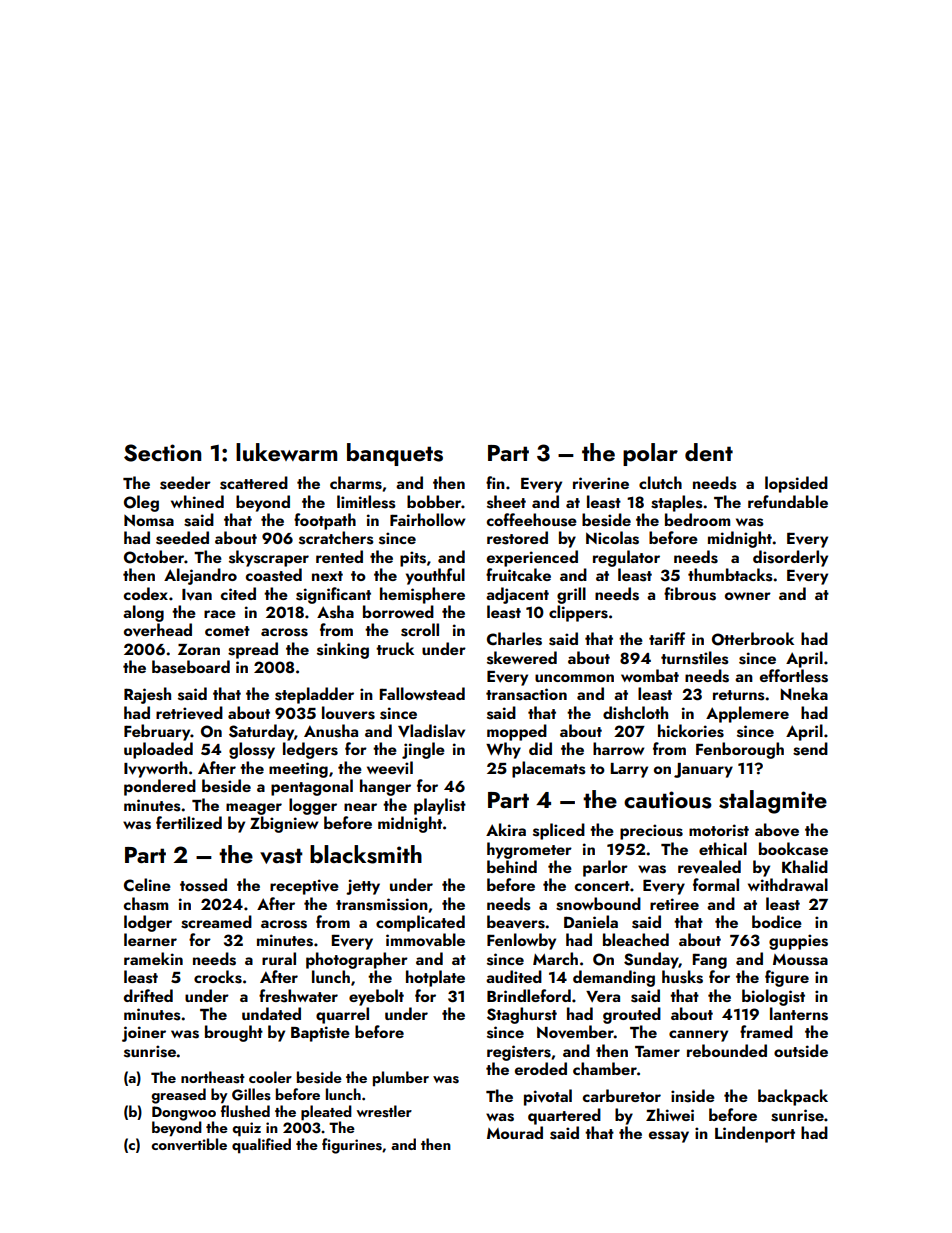 The width and height of the image is (952, 1233). I want to click on pondered, so click(160, 787).
